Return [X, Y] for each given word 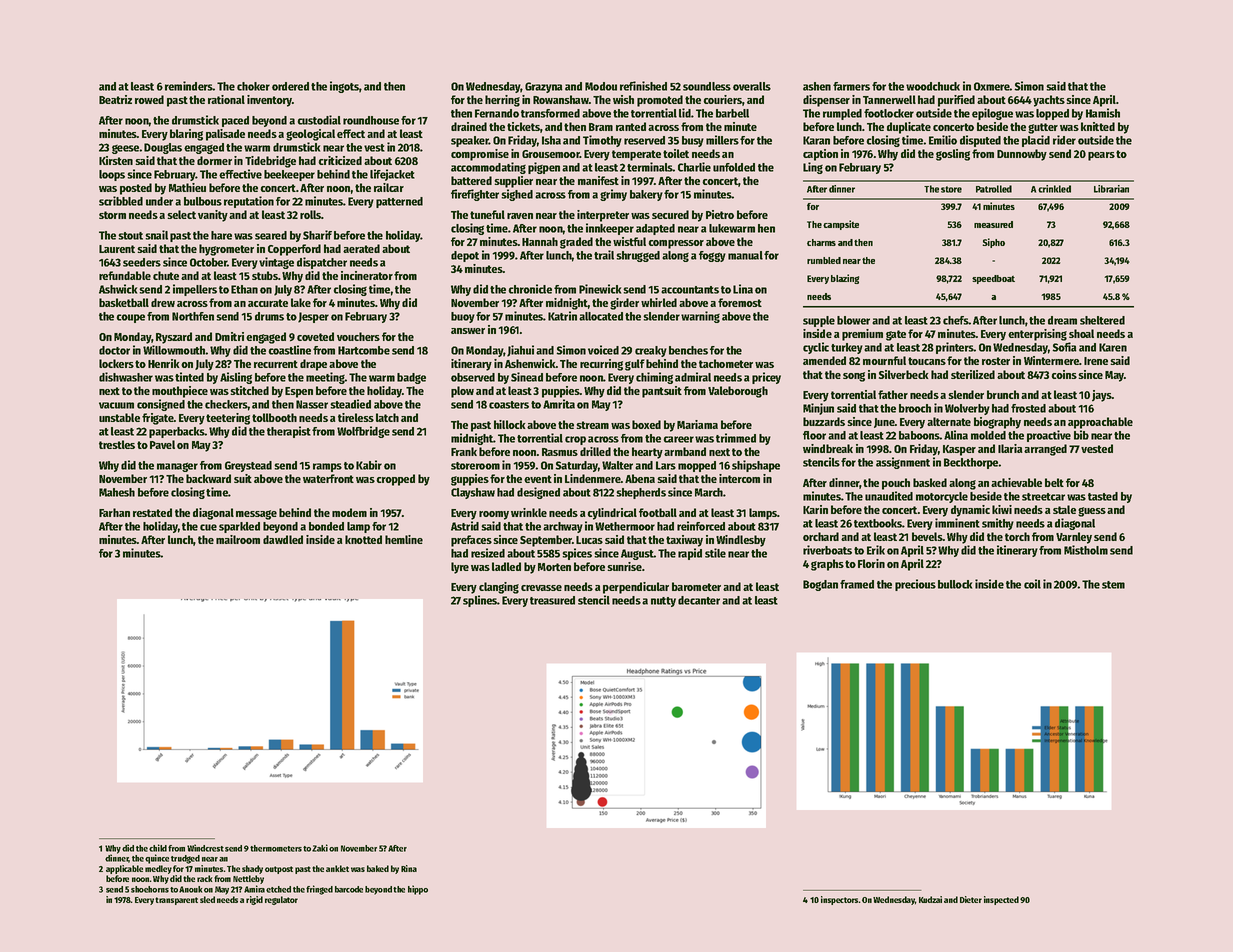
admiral [693, 377]
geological [310, 135]
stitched [249, 390]
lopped [1052, 114]
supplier [513, 182]
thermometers [276, 848]
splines [480, 601]
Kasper [959, 450]
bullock [955, 584]
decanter [699, 600]
